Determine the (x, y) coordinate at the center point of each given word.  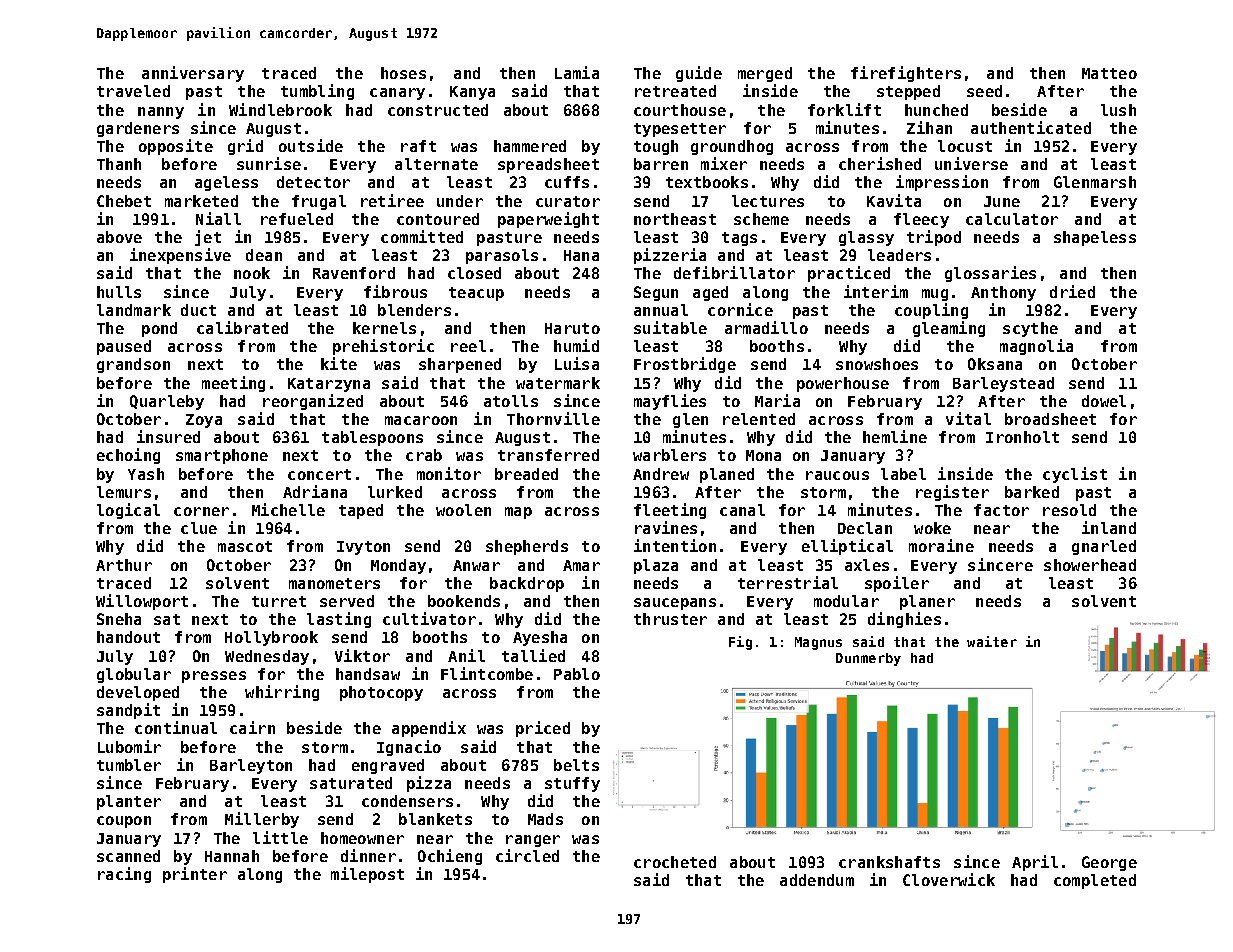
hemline (895, 436)
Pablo (577, 674)
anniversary (193, 74)
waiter (992, 641)
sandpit (128, 711)
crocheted (675, 862)
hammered (530, 146)
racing (124, 875)
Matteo (1109, 73)
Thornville (553, 418)
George (1109, 863)
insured (168, 436)
